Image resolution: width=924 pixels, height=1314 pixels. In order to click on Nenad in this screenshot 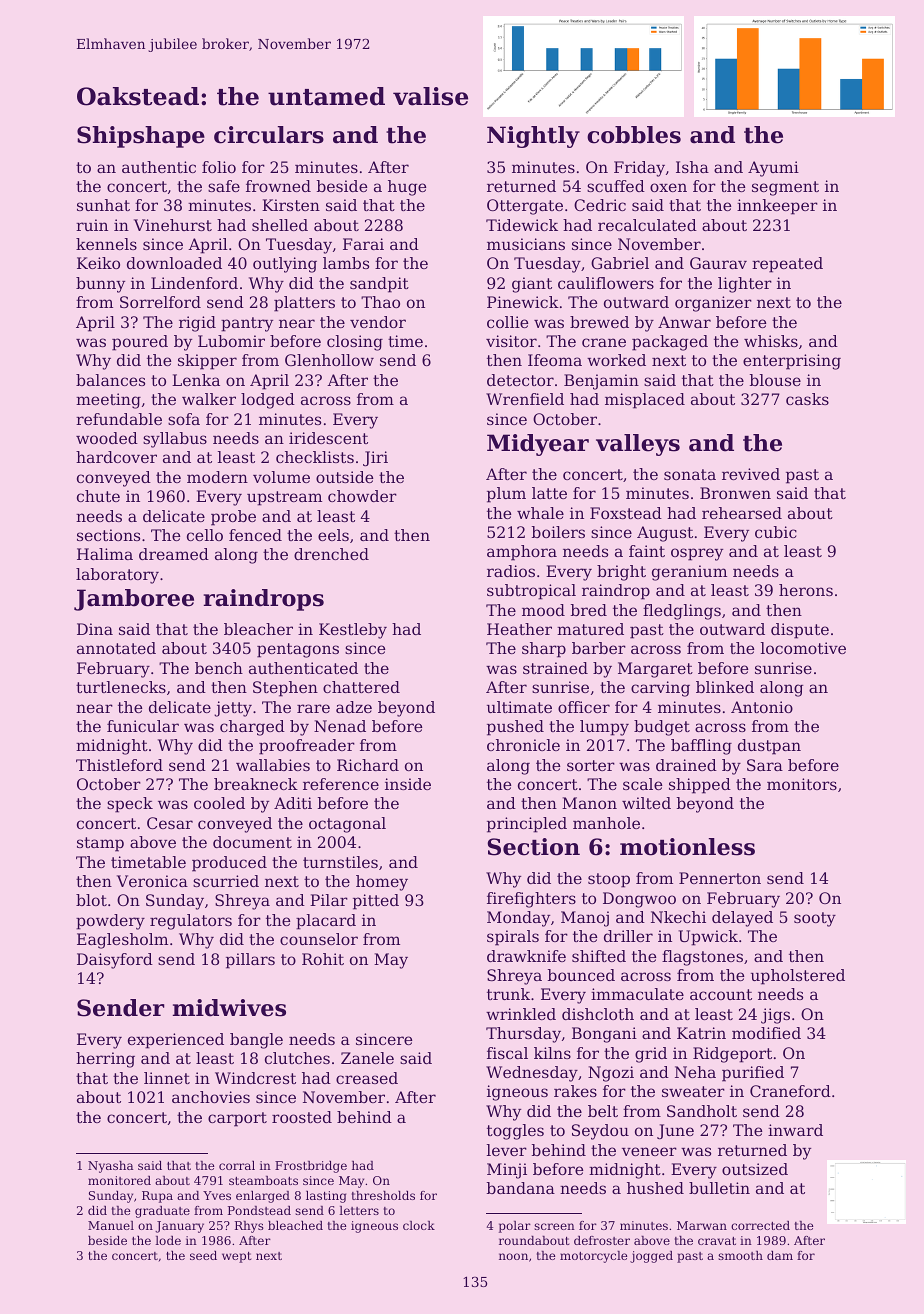, I will do `click(340, 726)`.
